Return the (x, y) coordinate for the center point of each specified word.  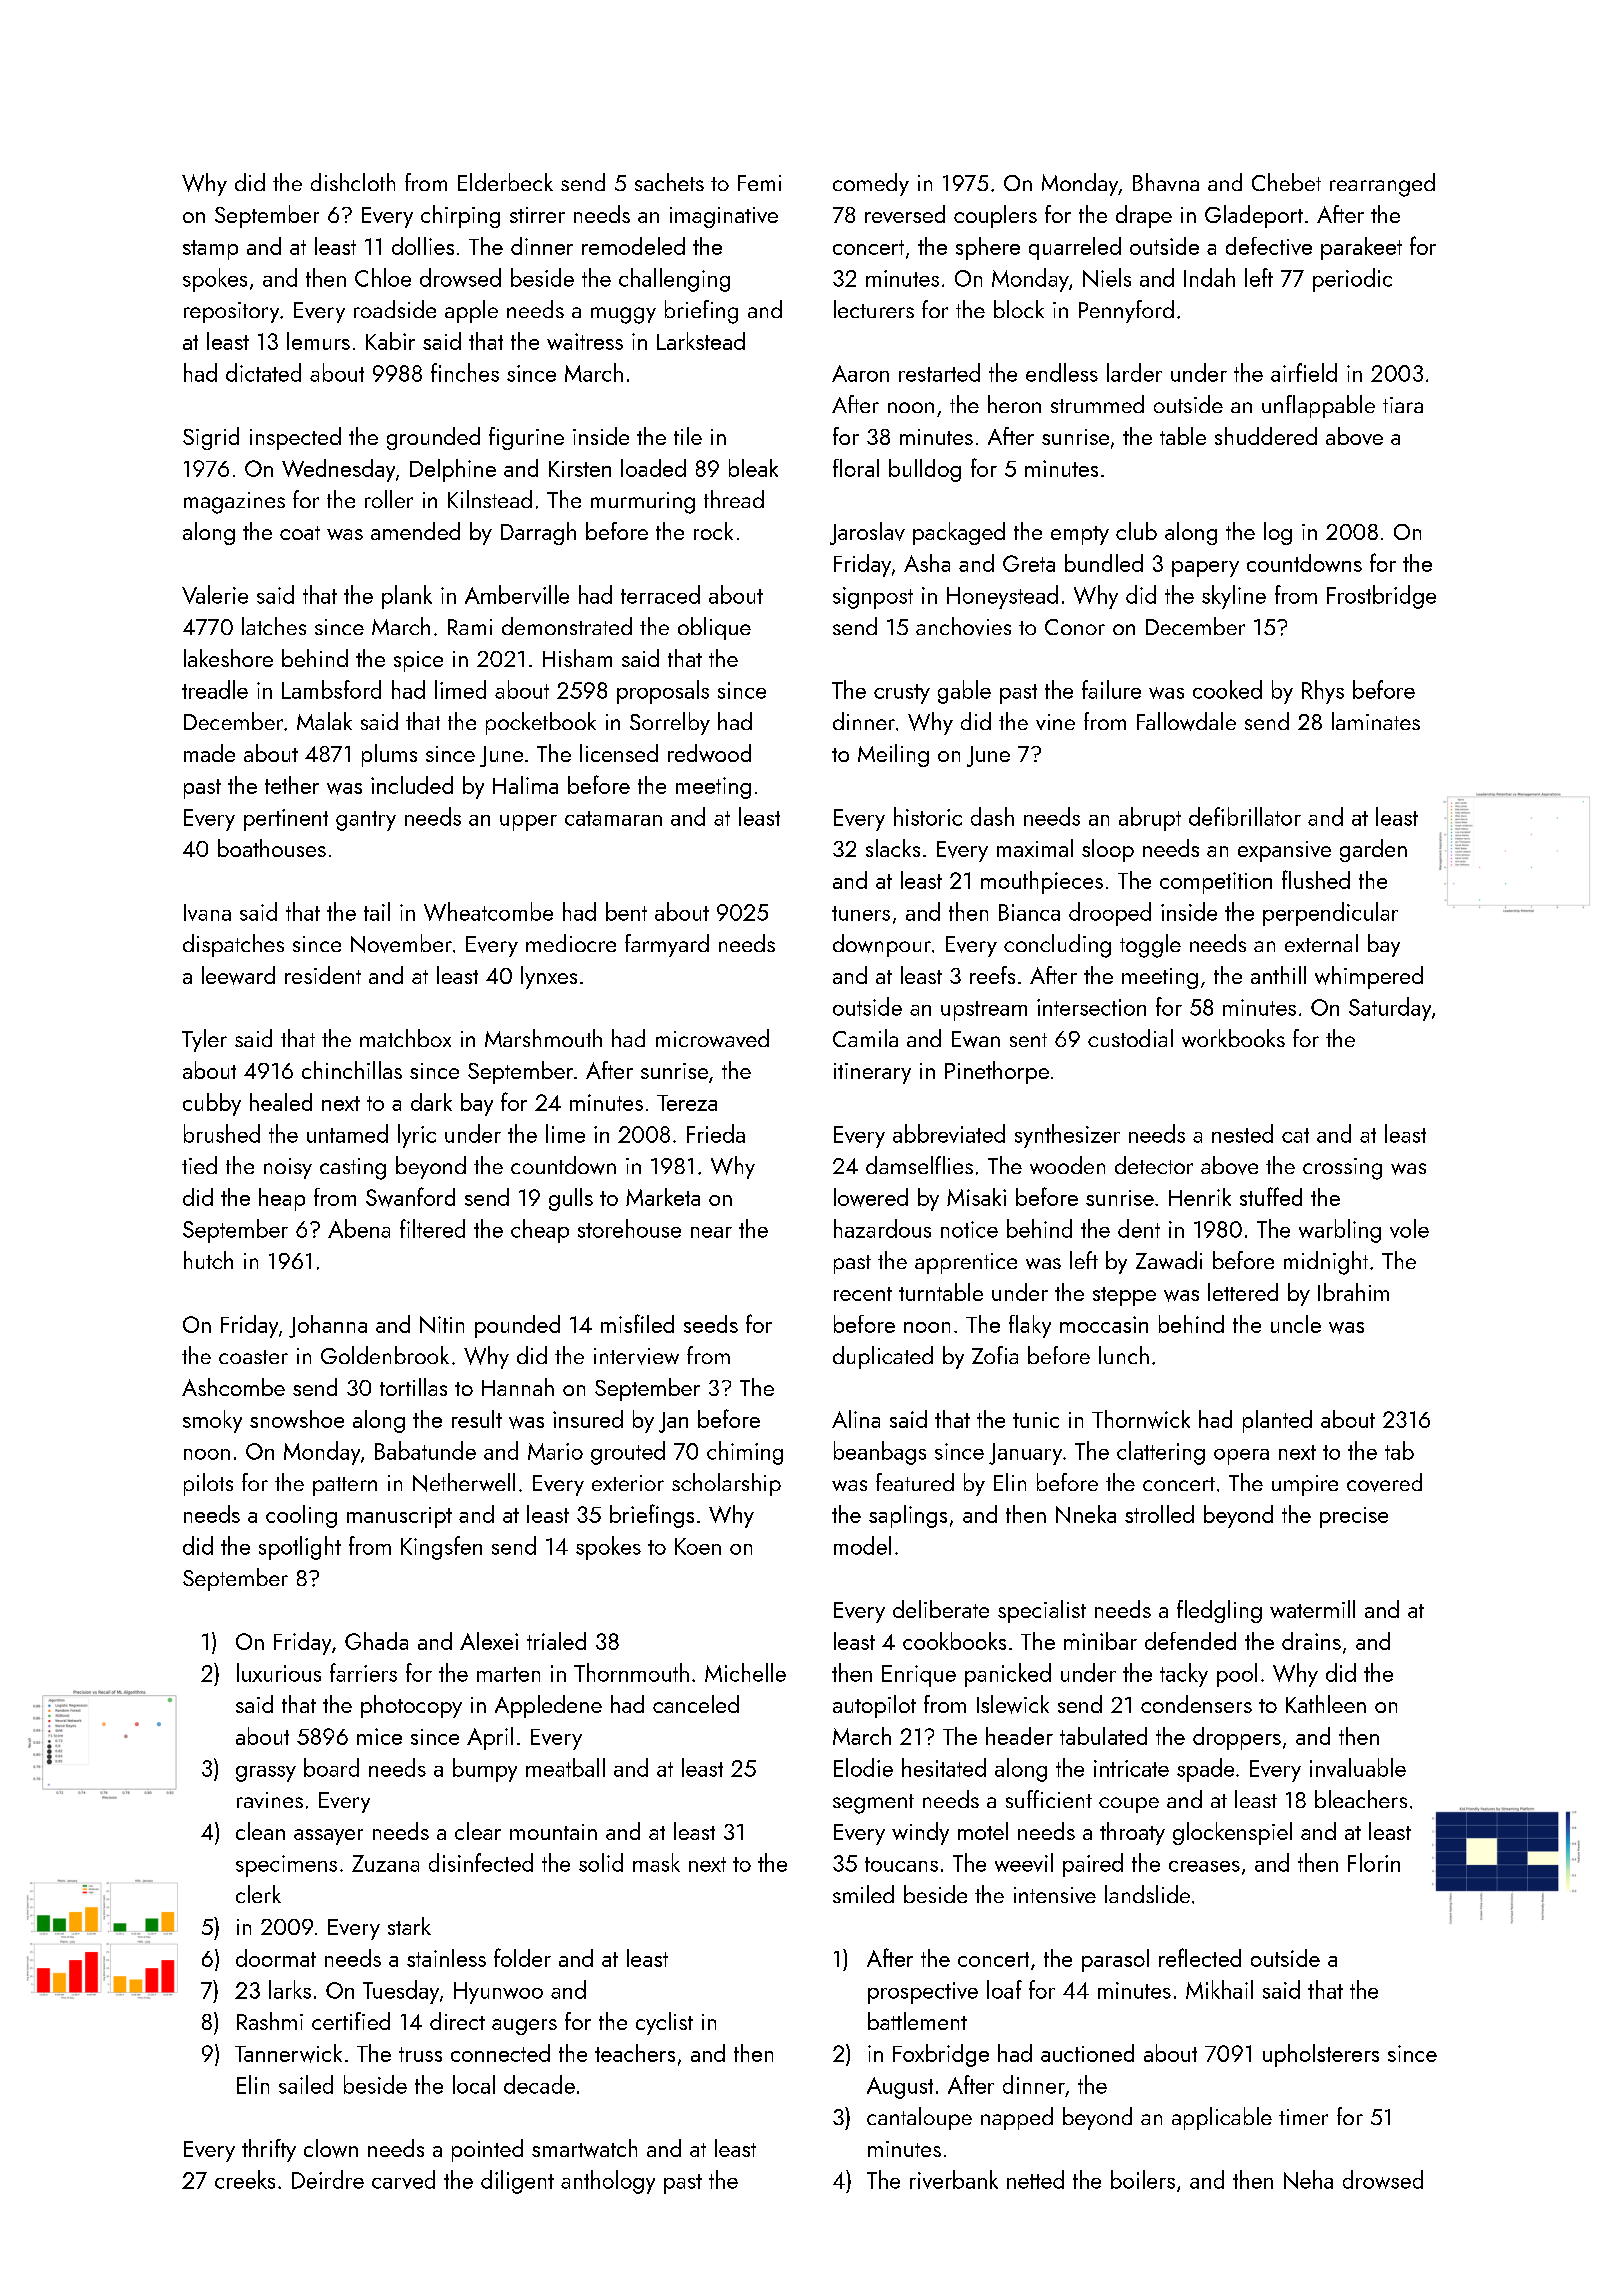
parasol (1115, 1960)
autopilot (874, 1706)
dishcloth (353, 182)
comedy (871, 184)
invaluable (1358, 1767)
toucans (901, 1864)
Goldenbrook (385, 1355)
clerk (258, 1894)
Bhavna (1166, 182)
